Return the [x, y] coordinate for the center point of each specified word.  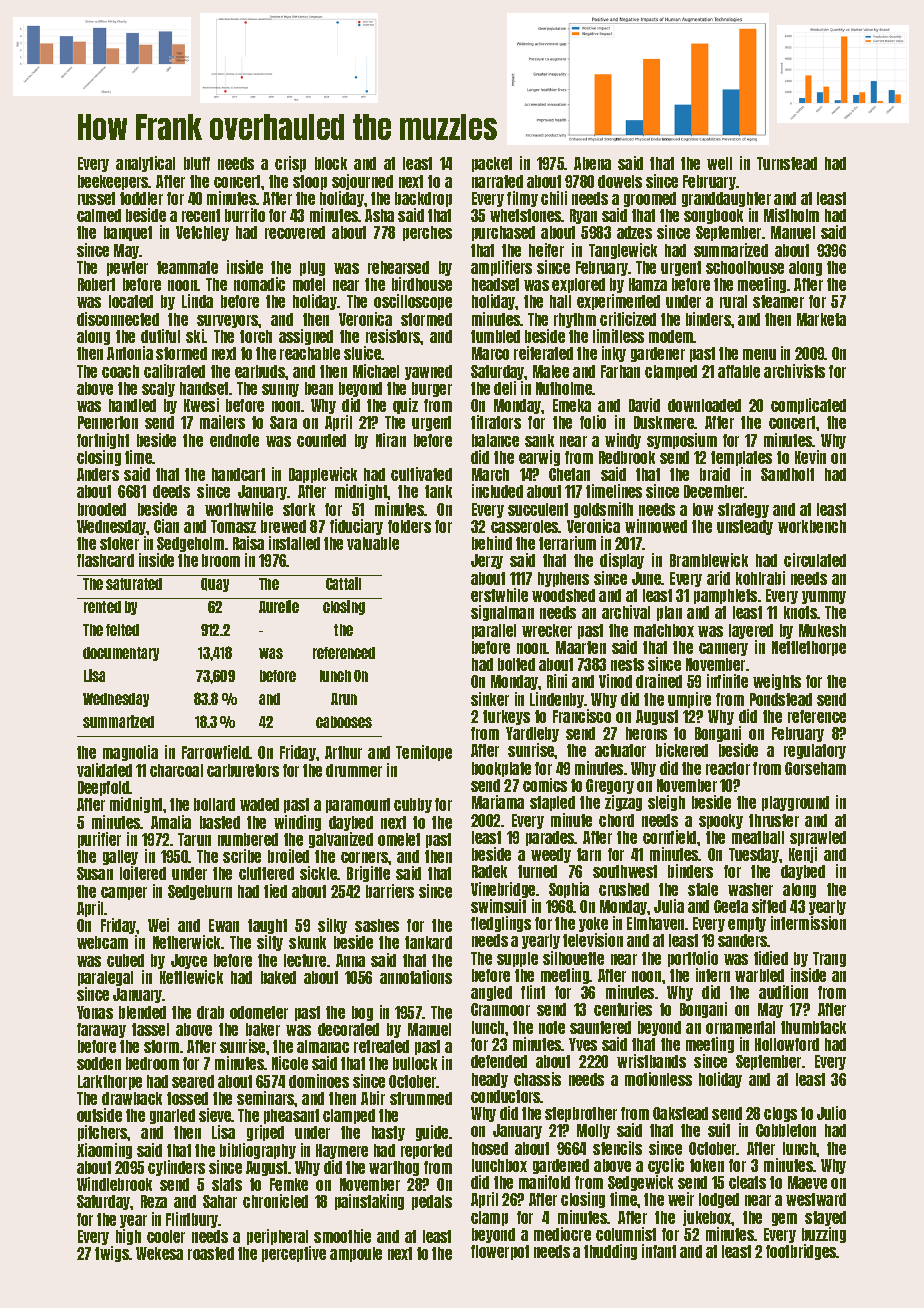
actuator [620, 750]
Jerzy [487, 561]
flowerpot [500, 1252]
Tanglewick [623, 251]
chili [554, 198]
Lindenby [557, 700]
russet [96, 198]
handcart [238, 474]
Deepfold [104, 788]
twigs [112, 1254]
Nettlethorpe [809, 648]
